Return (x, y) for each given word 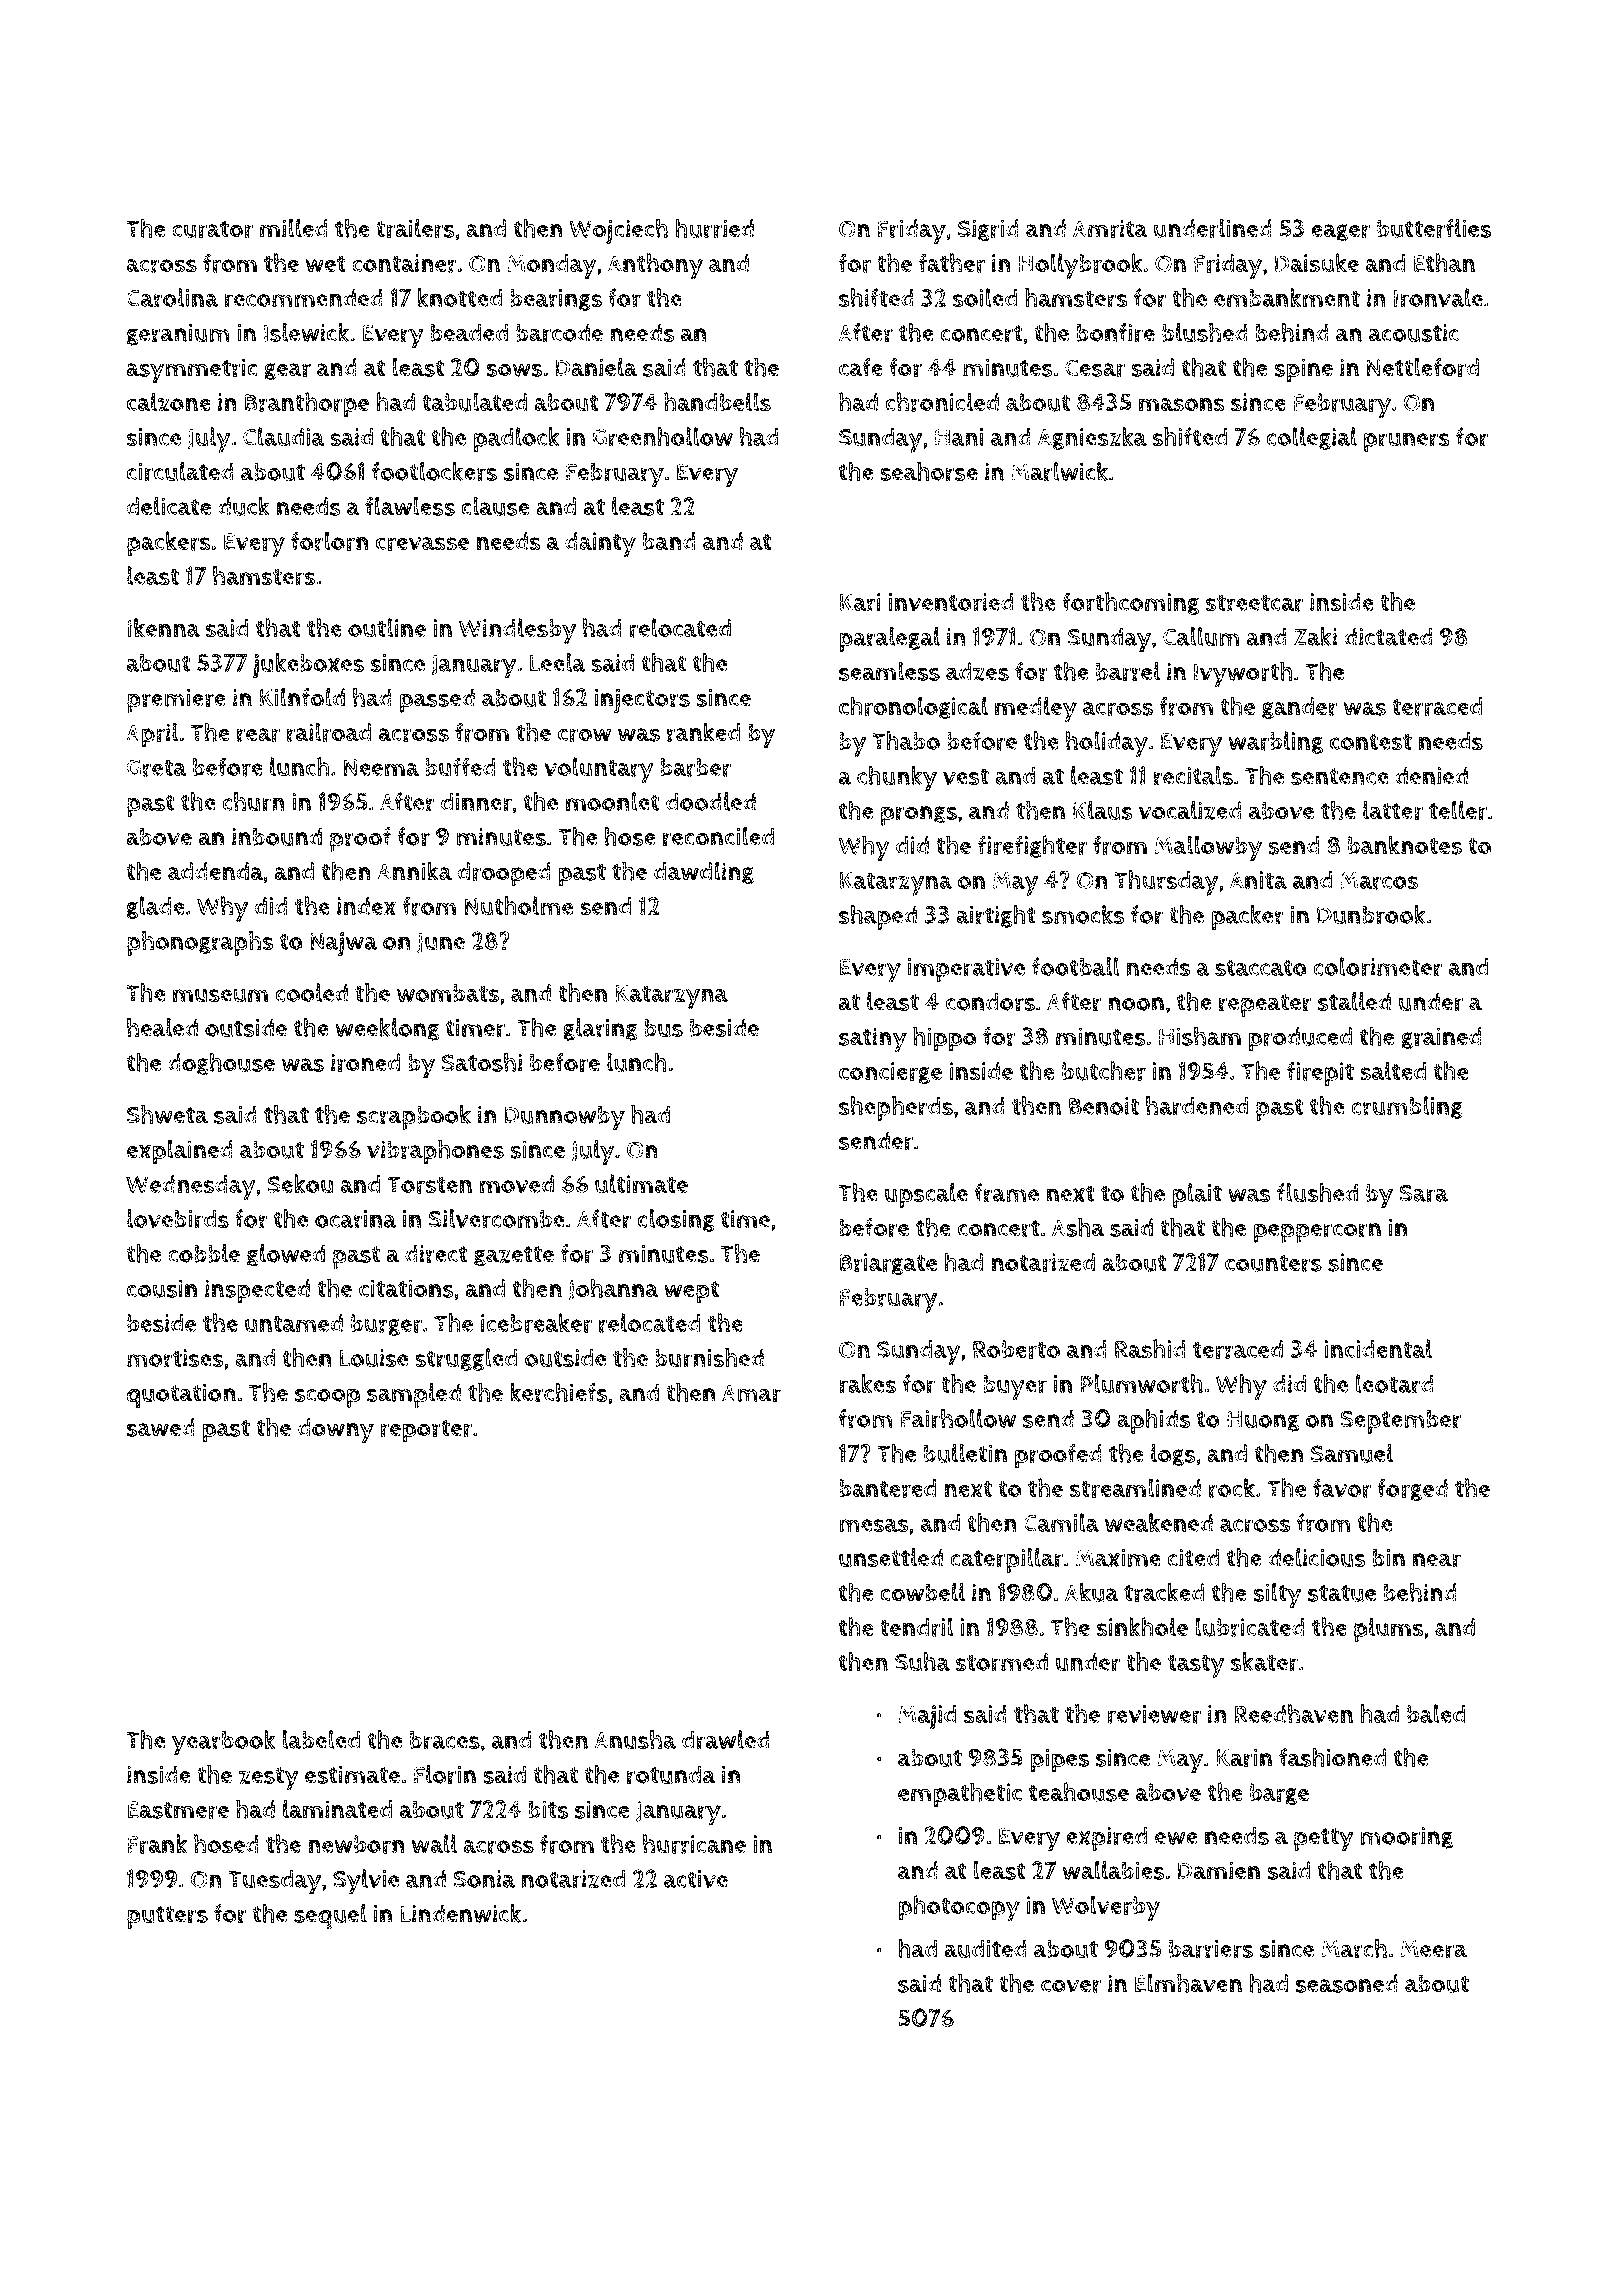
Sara (1423, 1194)
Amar (751, 1394)
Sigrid (988, 230)
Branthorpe (306, 405)
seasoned (1347, 1983)
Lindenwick (460, 1913)
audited (985, 1948)
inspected (257, 1291)
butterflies (1434, 228)
